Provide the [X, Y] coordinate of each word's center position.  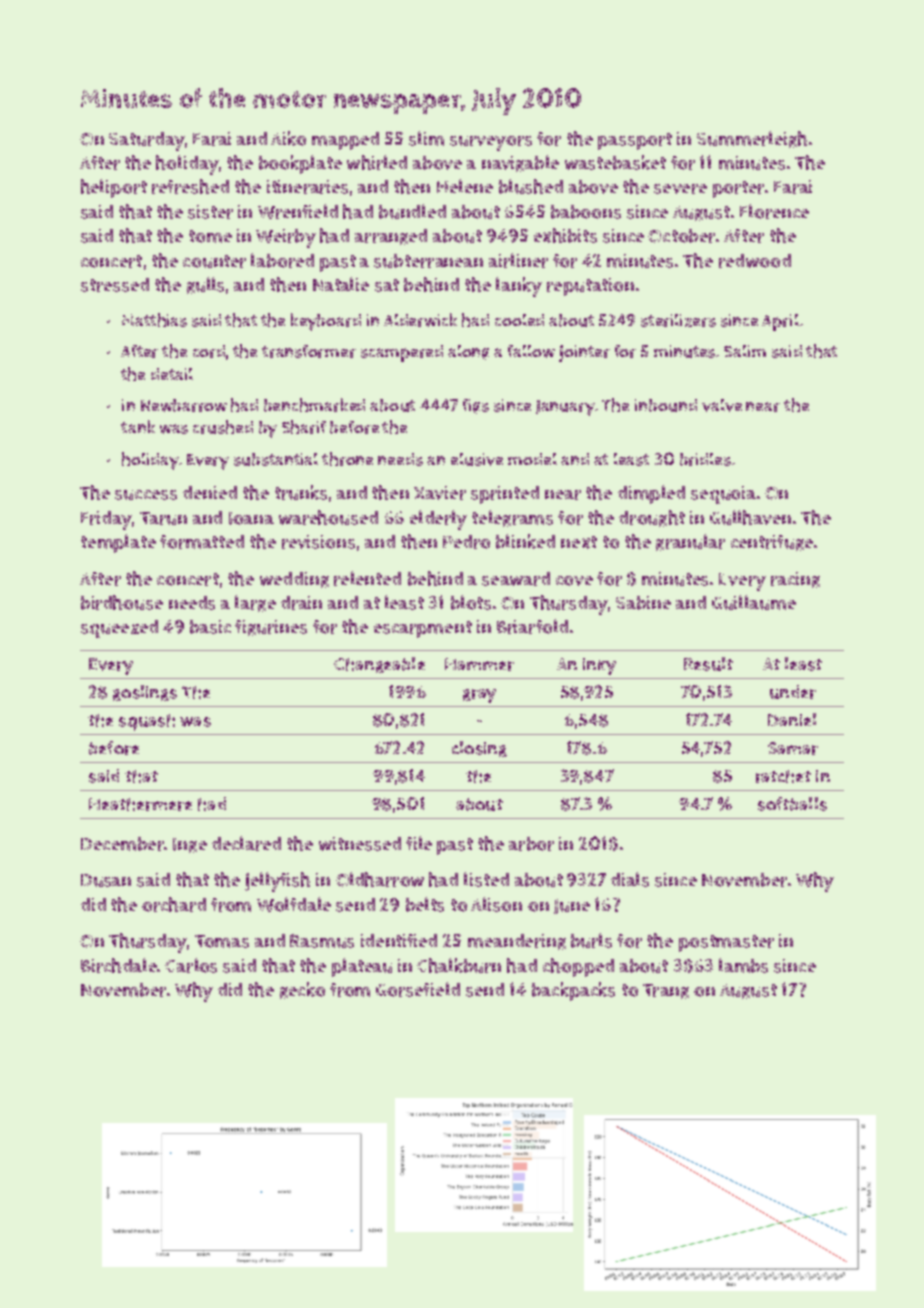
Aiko [288, 138]
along [468, 352]
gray [479, 696]
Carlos [191, 965]
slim [426, 138]
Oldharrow [380, 879]
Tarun [163, 518]
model [532, 459]
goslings [145, 693]
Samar [793, 748]
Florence [774, 211]
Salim [745, 351]
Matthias [154, 320]
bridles [705, 459]
